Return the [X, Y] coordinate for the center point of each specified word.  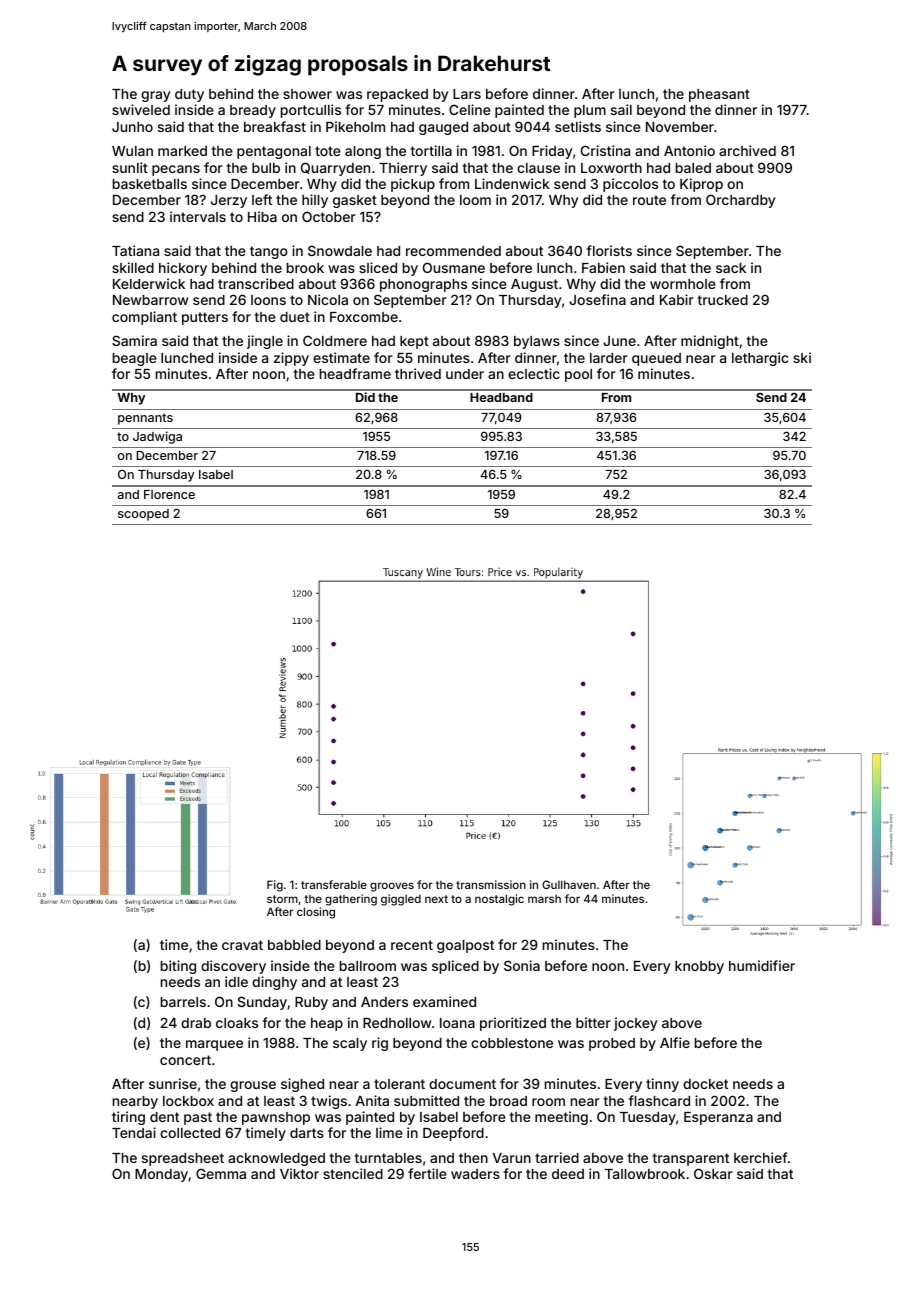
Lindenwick [512, 183]
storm [282, 899]
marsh [544, 898]
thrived [418, 373]
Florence [169, 494]
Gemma [221, 1173]
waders [475, 1174]
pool [578, 375]
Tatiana [135, 250]
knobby [699, 967]
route [649, 200]
